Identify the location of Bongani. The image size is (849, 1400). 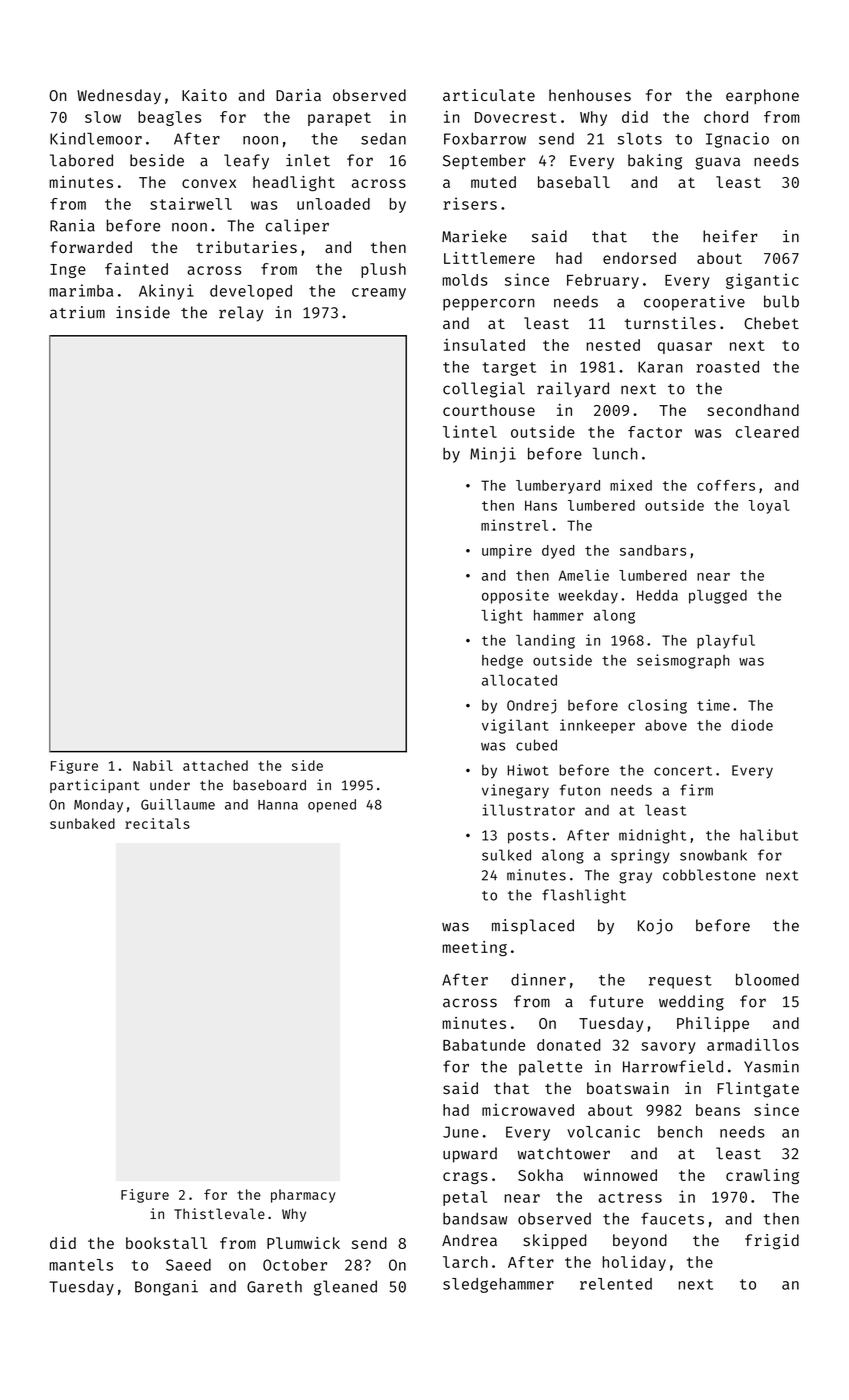
(166, 1288).
